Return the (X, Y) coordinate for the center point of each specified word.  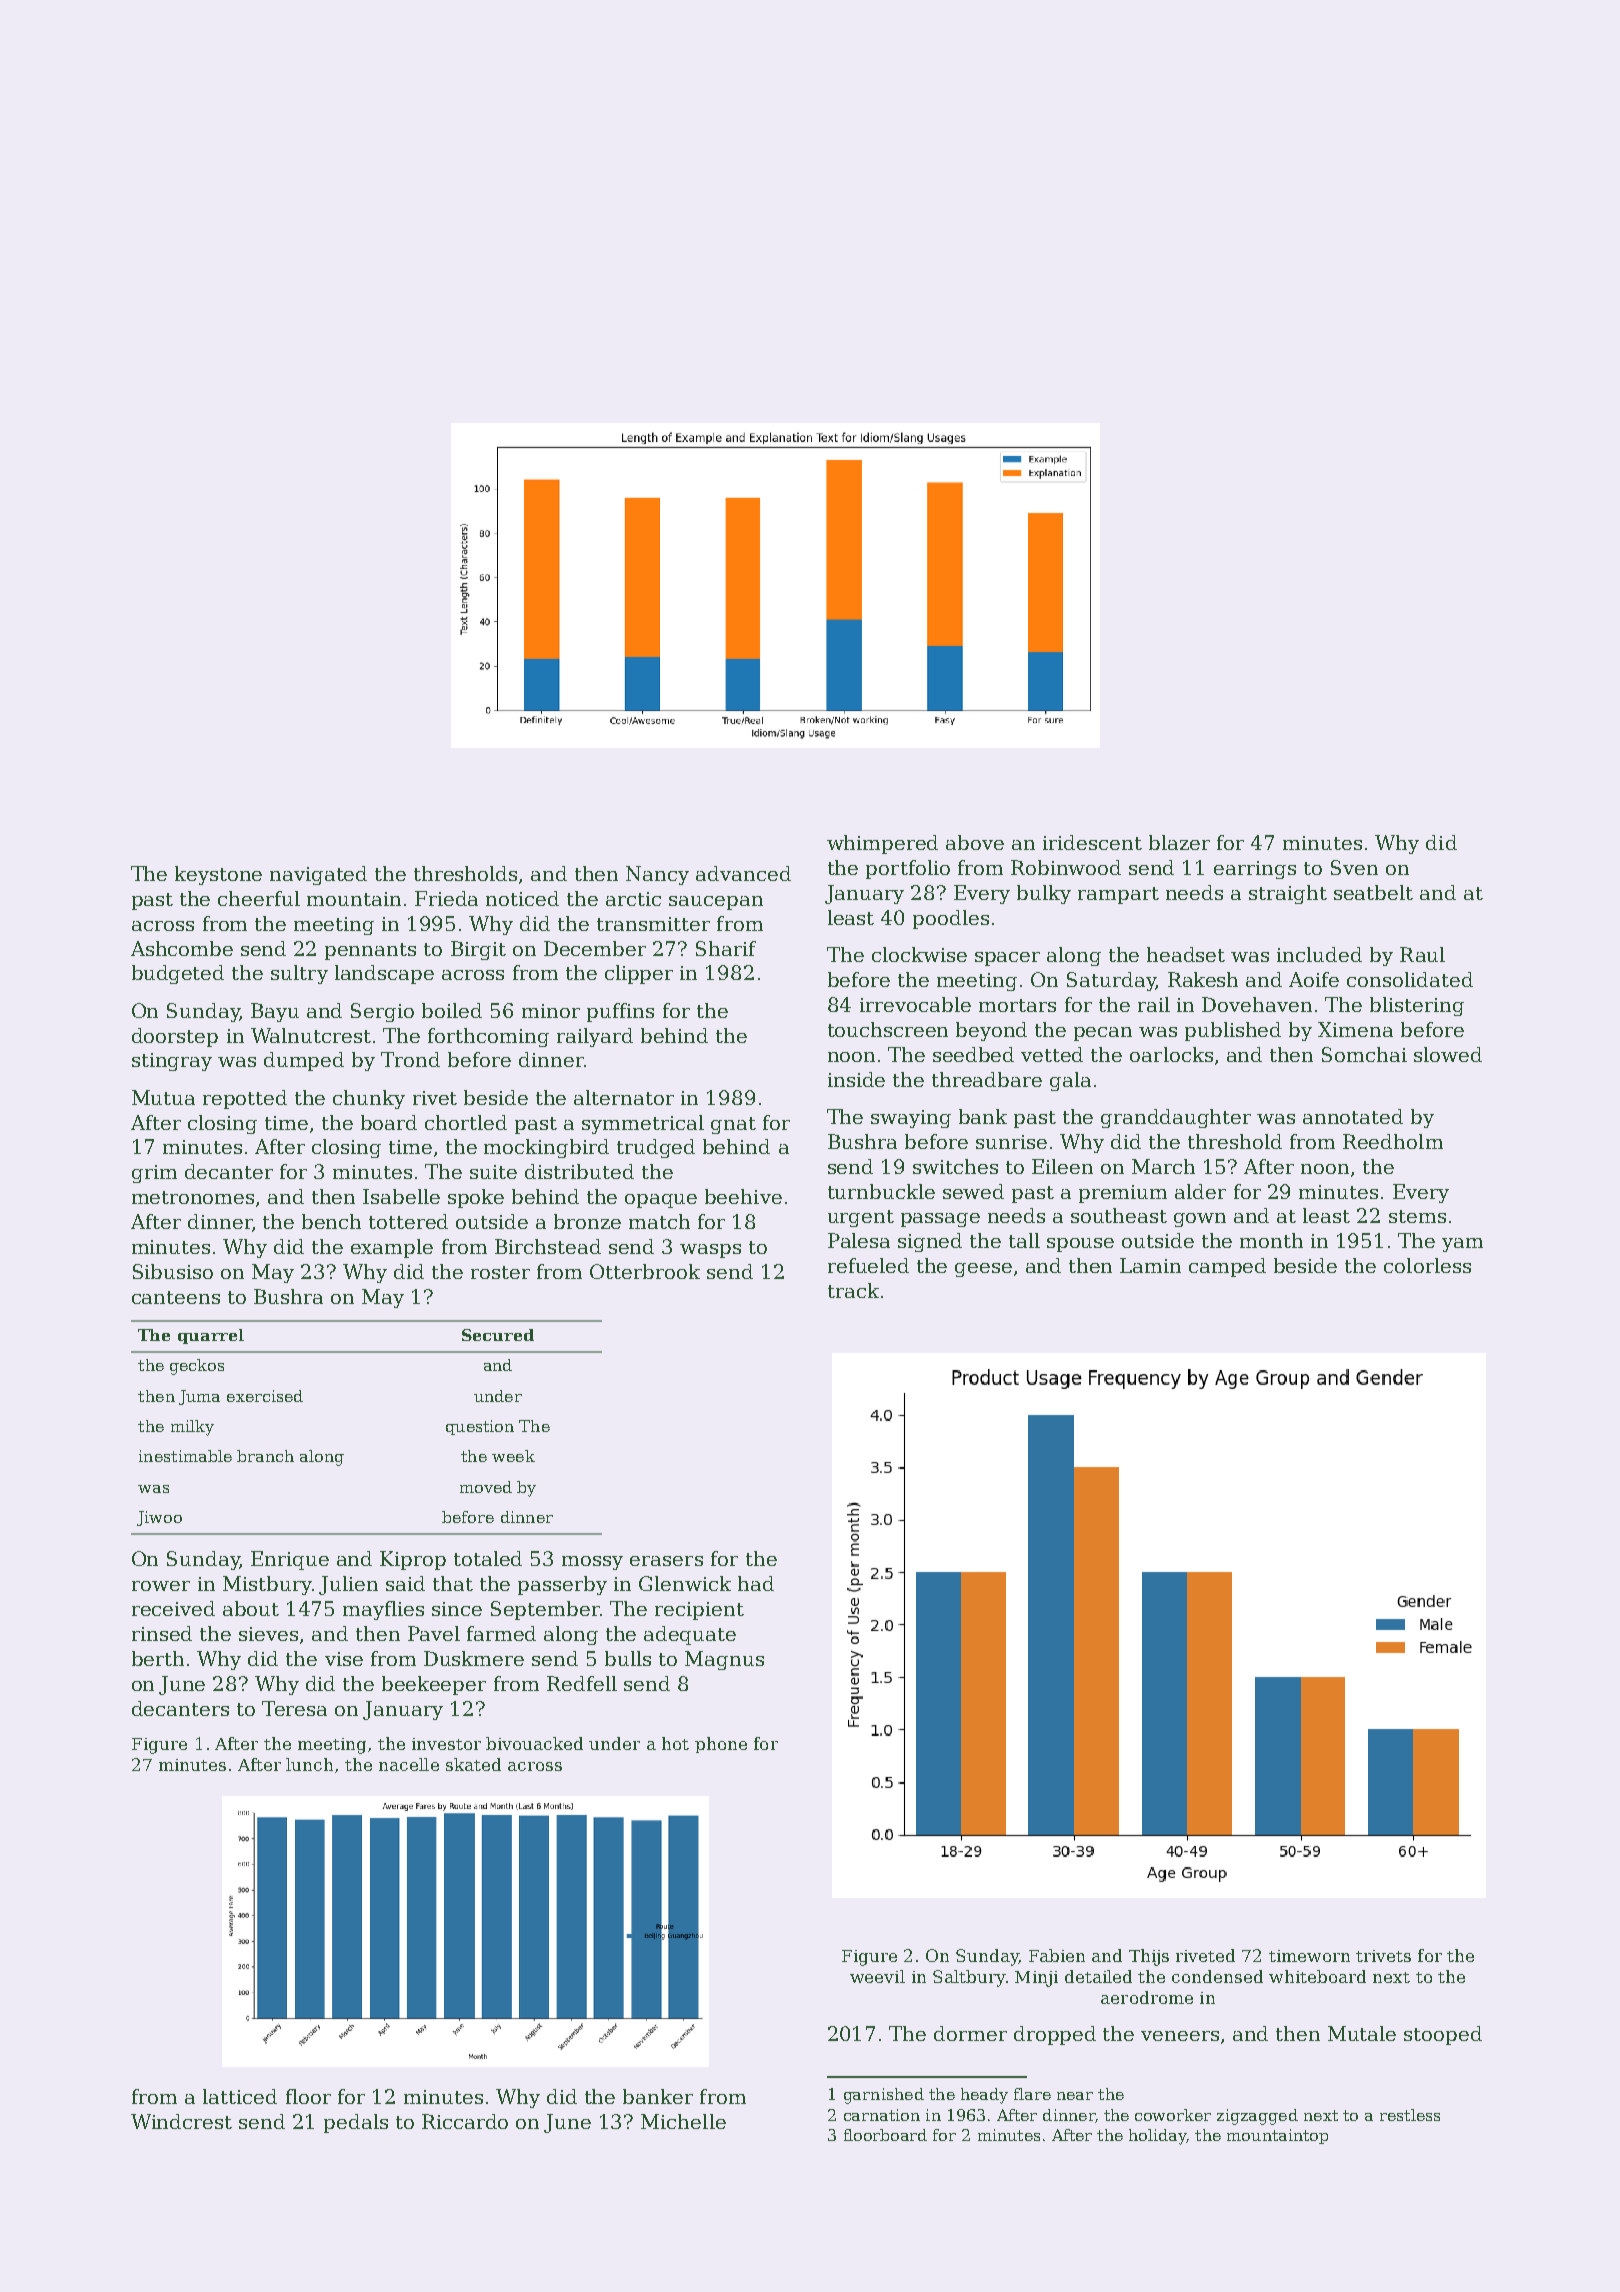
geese (983, 1270)
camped (1227, 1267)
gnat (733, 1125)
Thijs (1149, 1957)
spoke (476, 1198)
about (251, 1608)
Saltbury (969, 1978)
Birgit (478, 950)
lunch (309, 1764)
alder (1200, 1191)
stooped (1443, 2035)
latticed (240, 2096)
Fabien (1057, 1955)
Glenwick (685, 1583)
